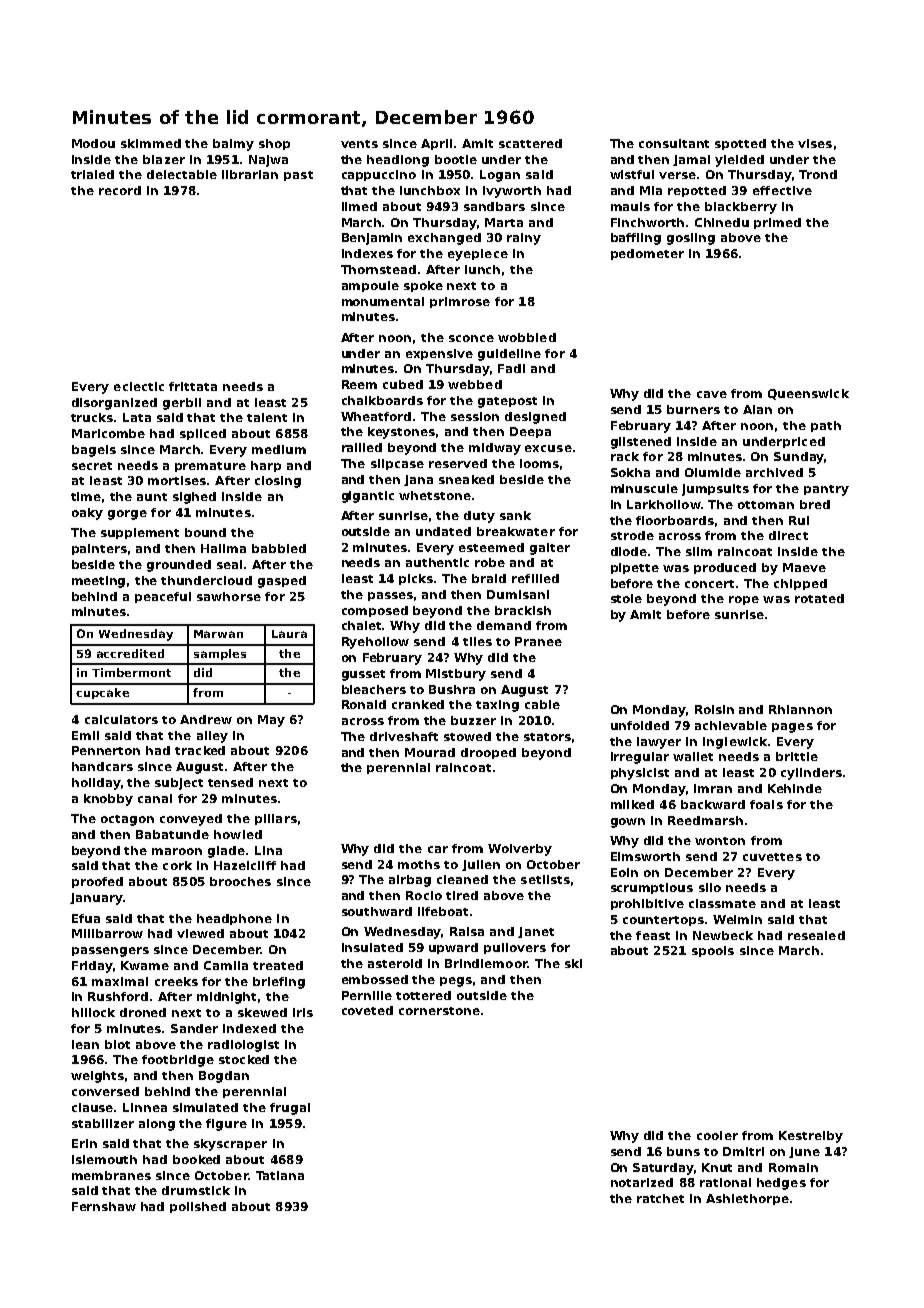  I want to click on gatepost, so click(507, 402).
